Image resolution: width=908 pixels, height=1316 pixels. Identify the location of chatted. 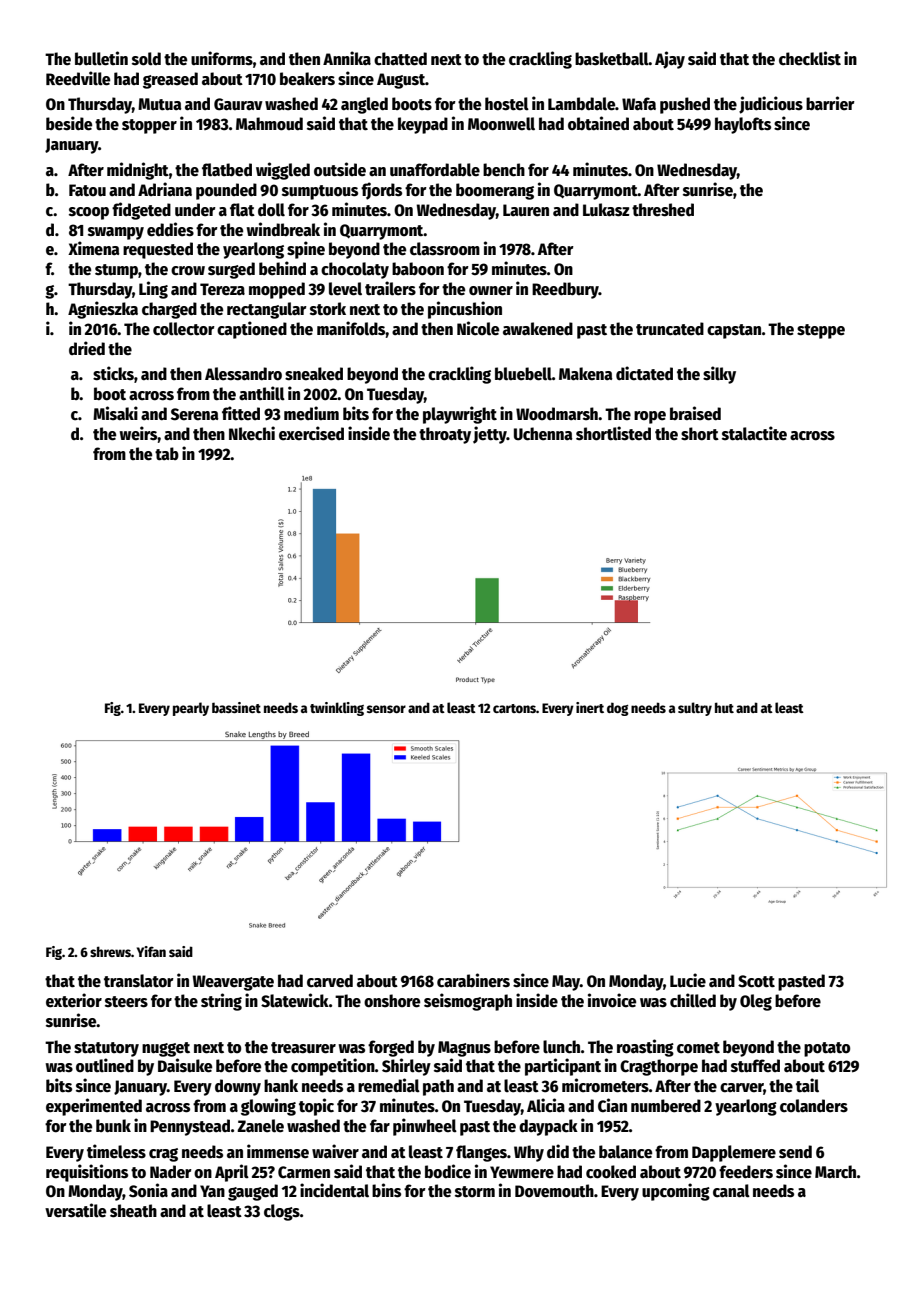
(400, 59).
